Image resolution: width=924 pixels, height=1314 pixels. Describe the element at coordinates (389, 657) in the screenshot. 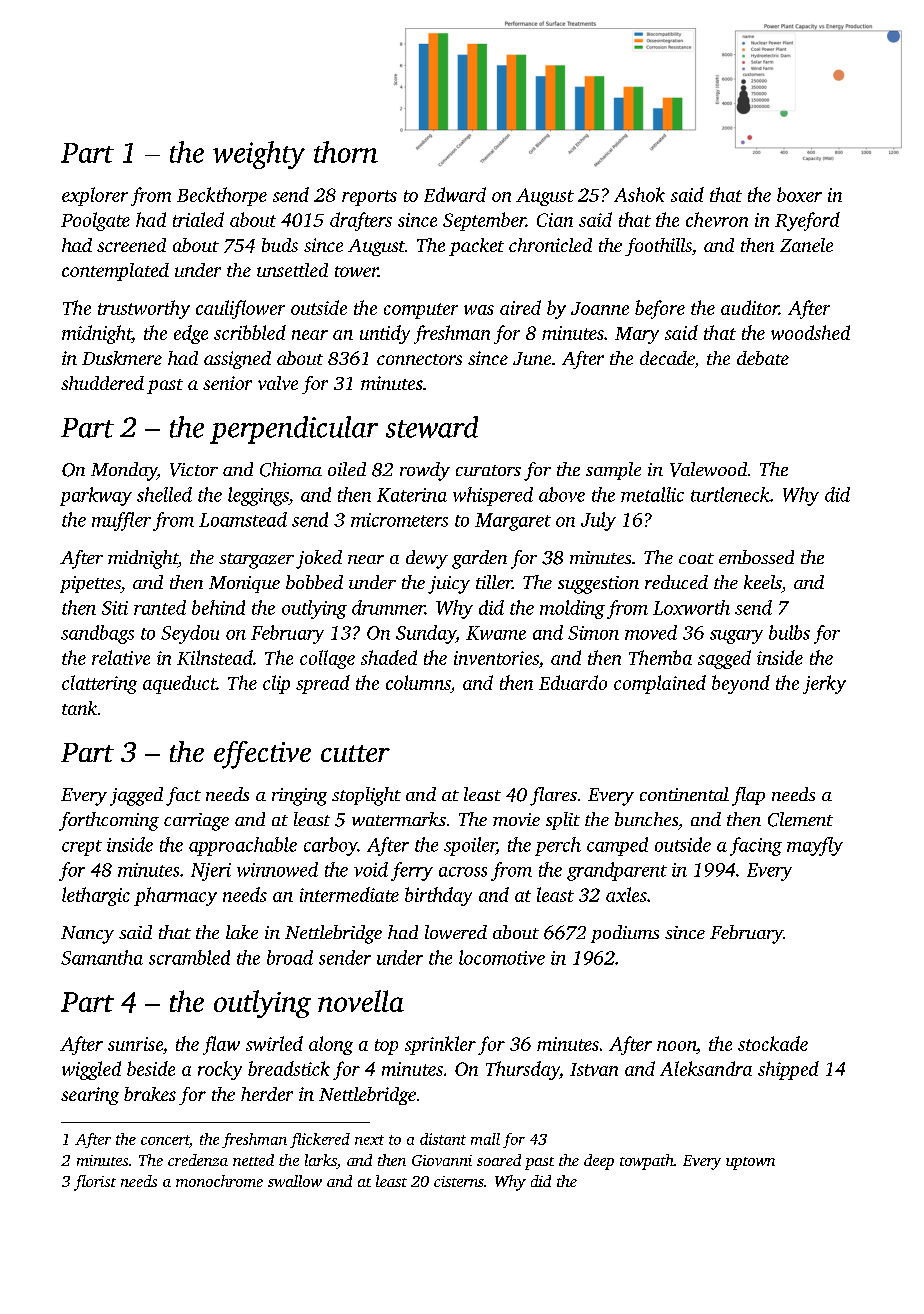

I see `shaded` at that location.
